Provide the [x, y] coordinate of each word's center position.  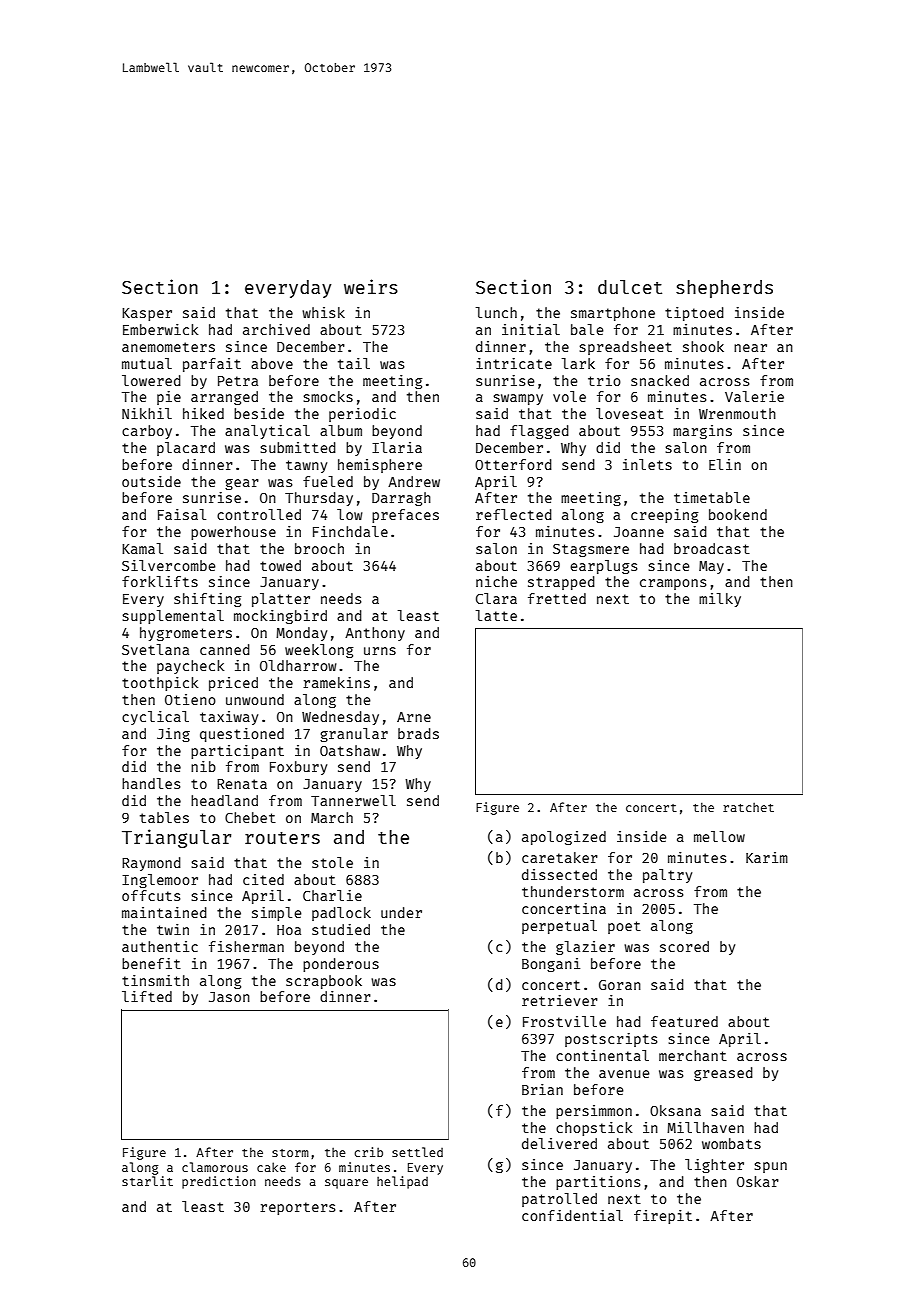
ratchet [748, 807]
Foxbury [298, 768]
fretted [557, 598]
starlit [147, 1181]
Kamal [142, 548]
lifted [147, 996]
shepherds [724, 289]
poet [624, 927]
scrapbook [324, 982]
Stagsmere [591, 550]
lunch [496, 312]
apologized [564, 838]
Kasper [147, 314]
